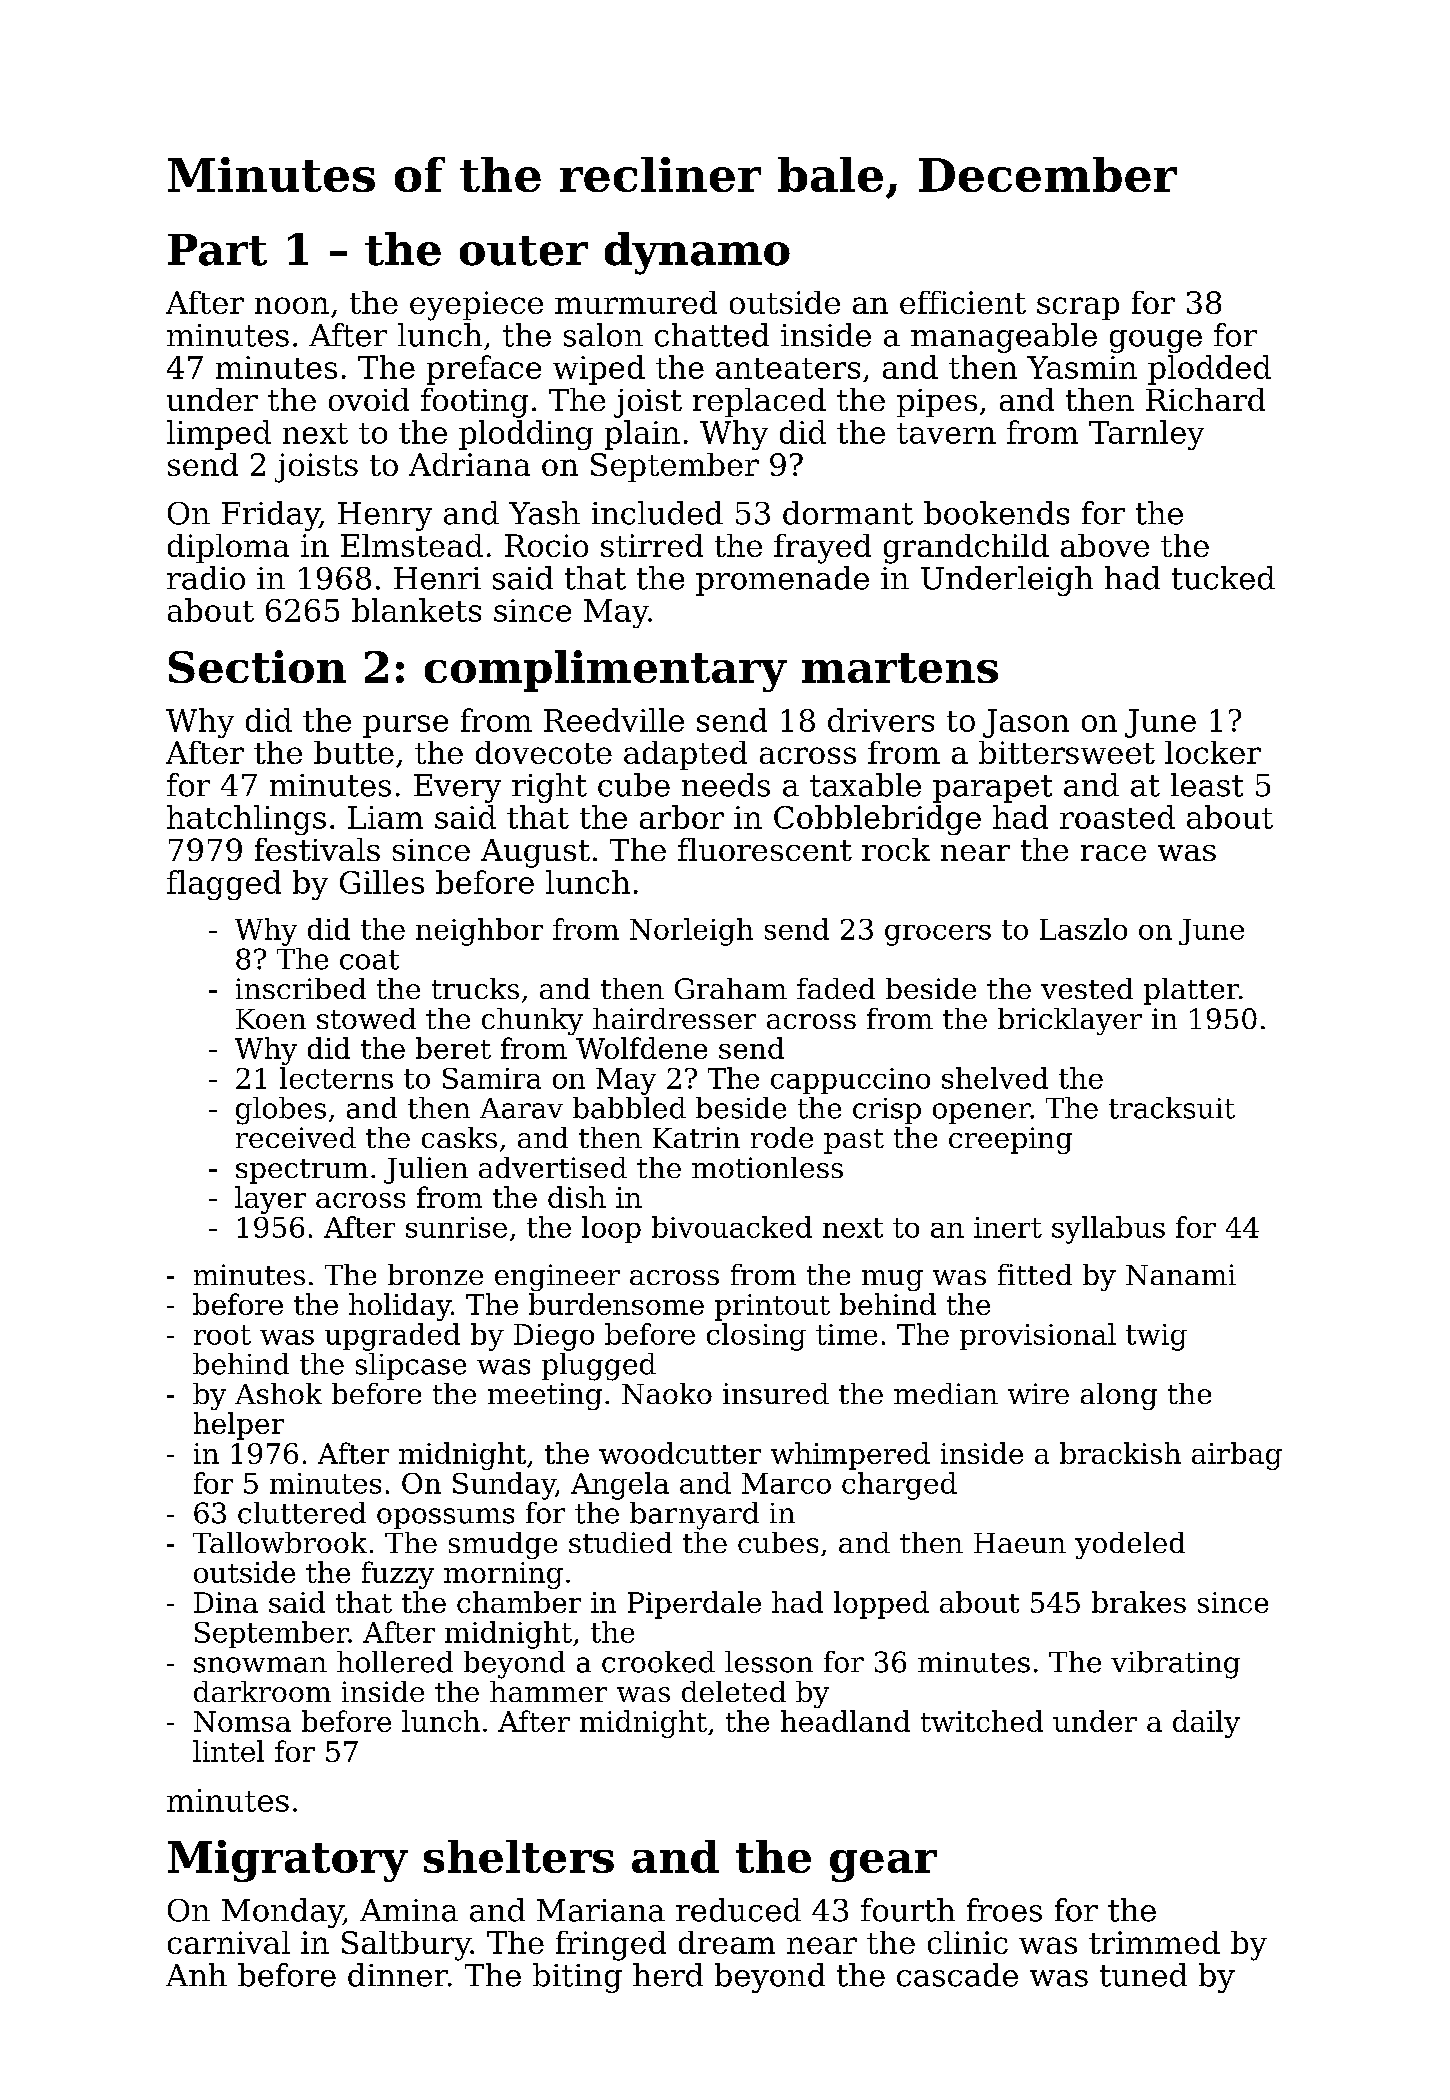 Image resolution: width=1450 pixels, height=2100 pixels. I want to click on Section, so click(257, 666).
